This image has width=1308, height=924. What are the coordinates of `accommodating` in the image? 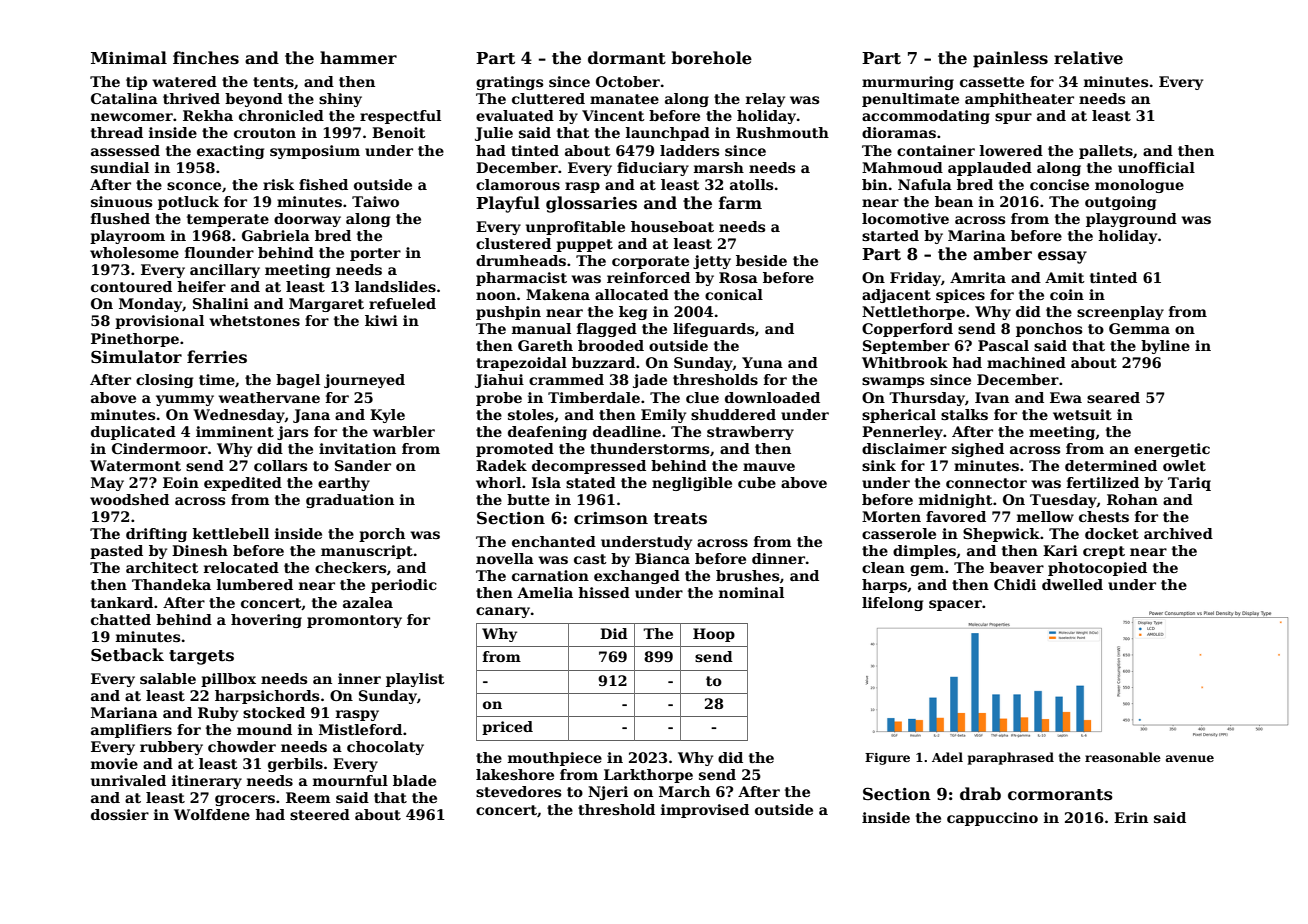 It's located at (926, 117).
